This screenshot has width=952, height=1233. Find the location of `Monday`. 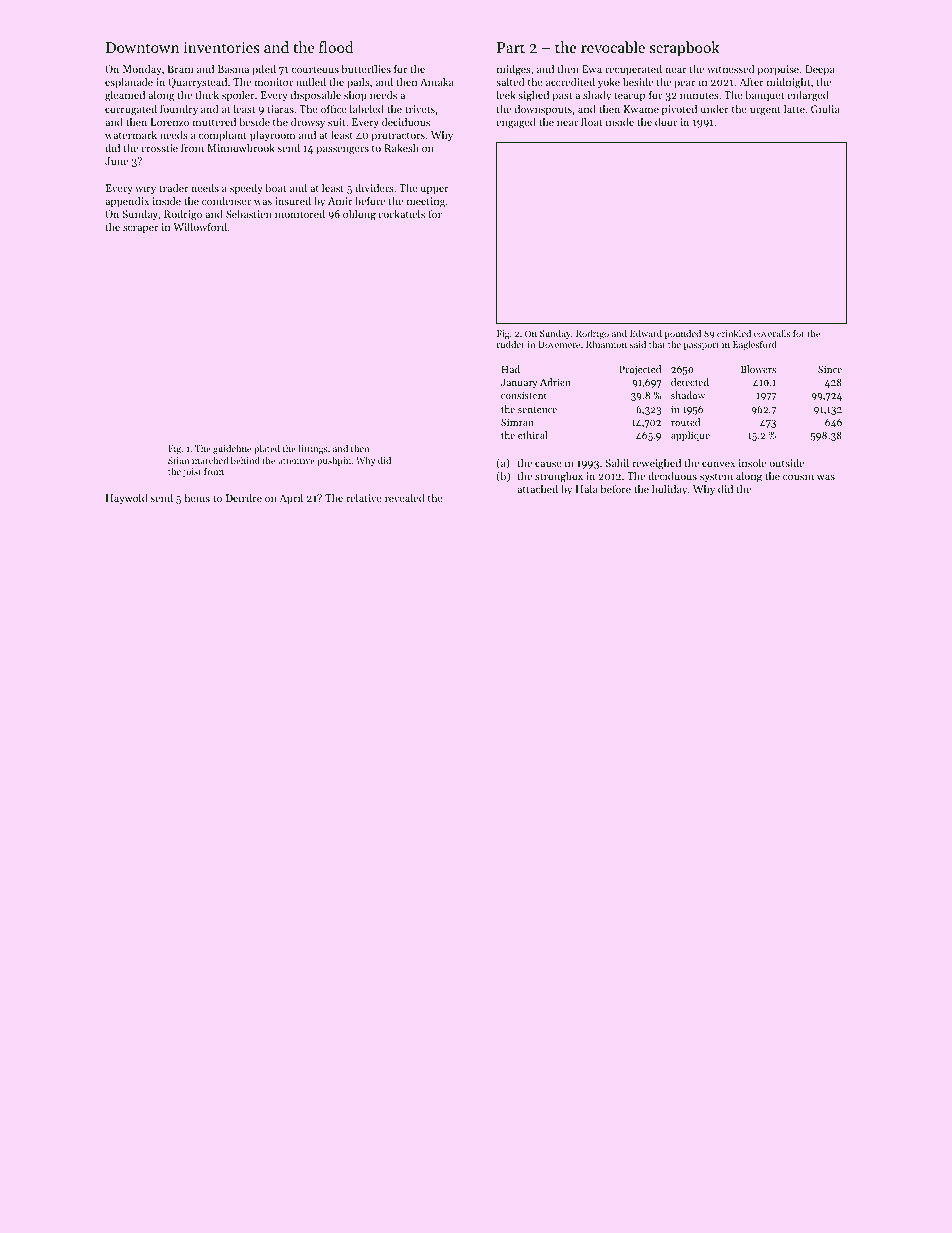

Monday is located at coordinates (142, 70).
